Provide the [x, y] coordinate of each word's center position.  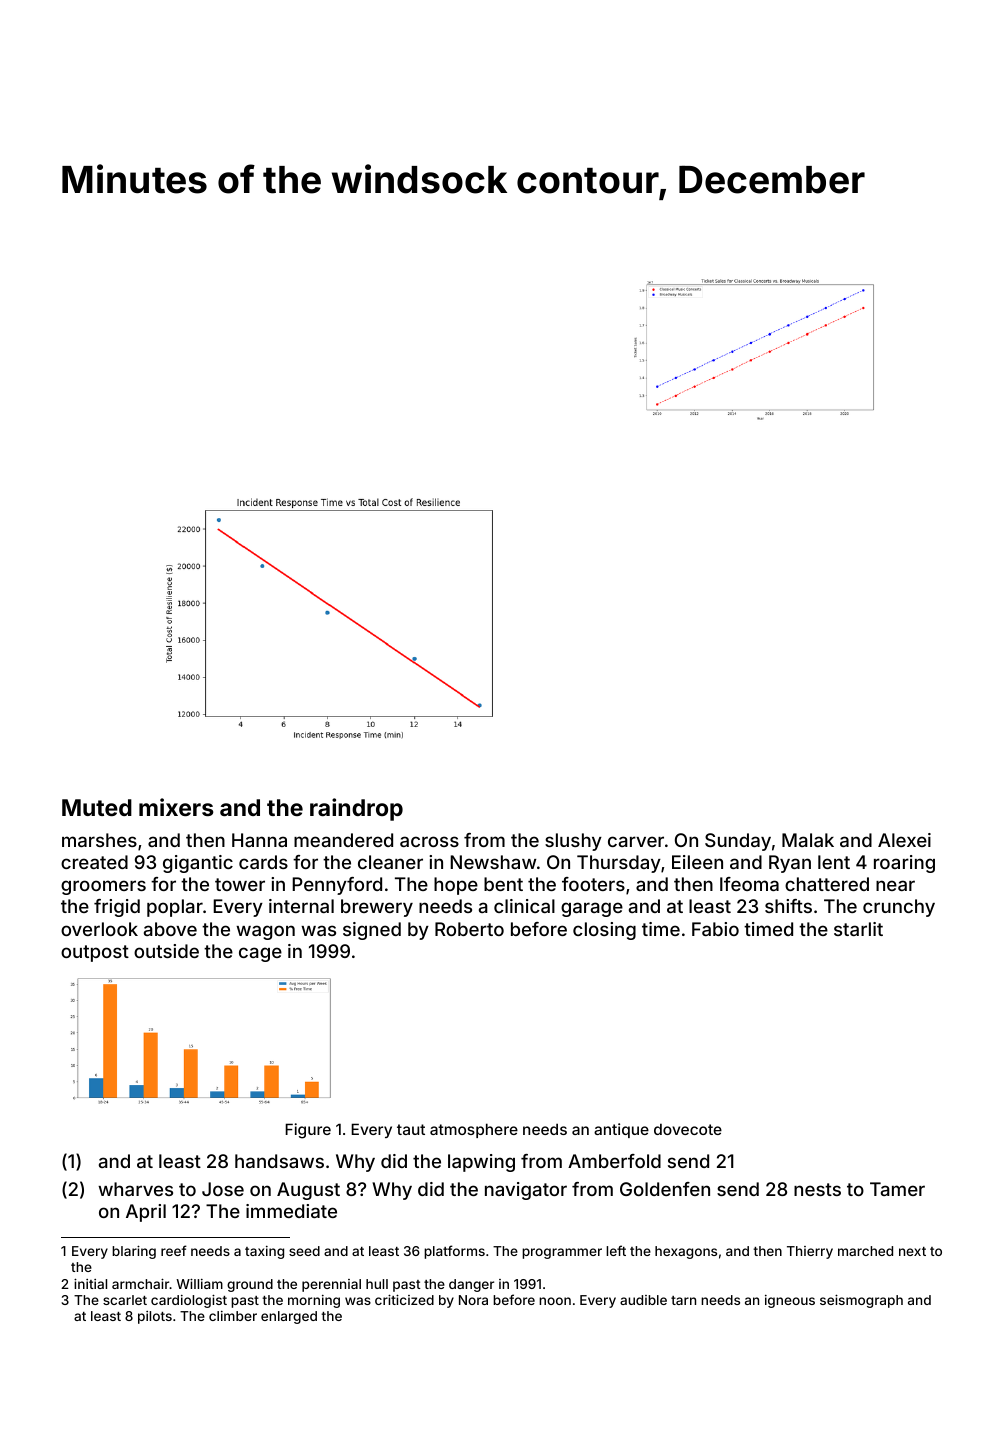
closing [604, 931]
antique [621, 1130]
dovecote [688, 1129]
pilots [155, 1317]
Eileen [697, 862]
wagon [265, 932]
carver [636, 841]
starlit [858, 929]
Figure [308, 1131]
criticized [404, 1299]
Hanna [259, 840]
